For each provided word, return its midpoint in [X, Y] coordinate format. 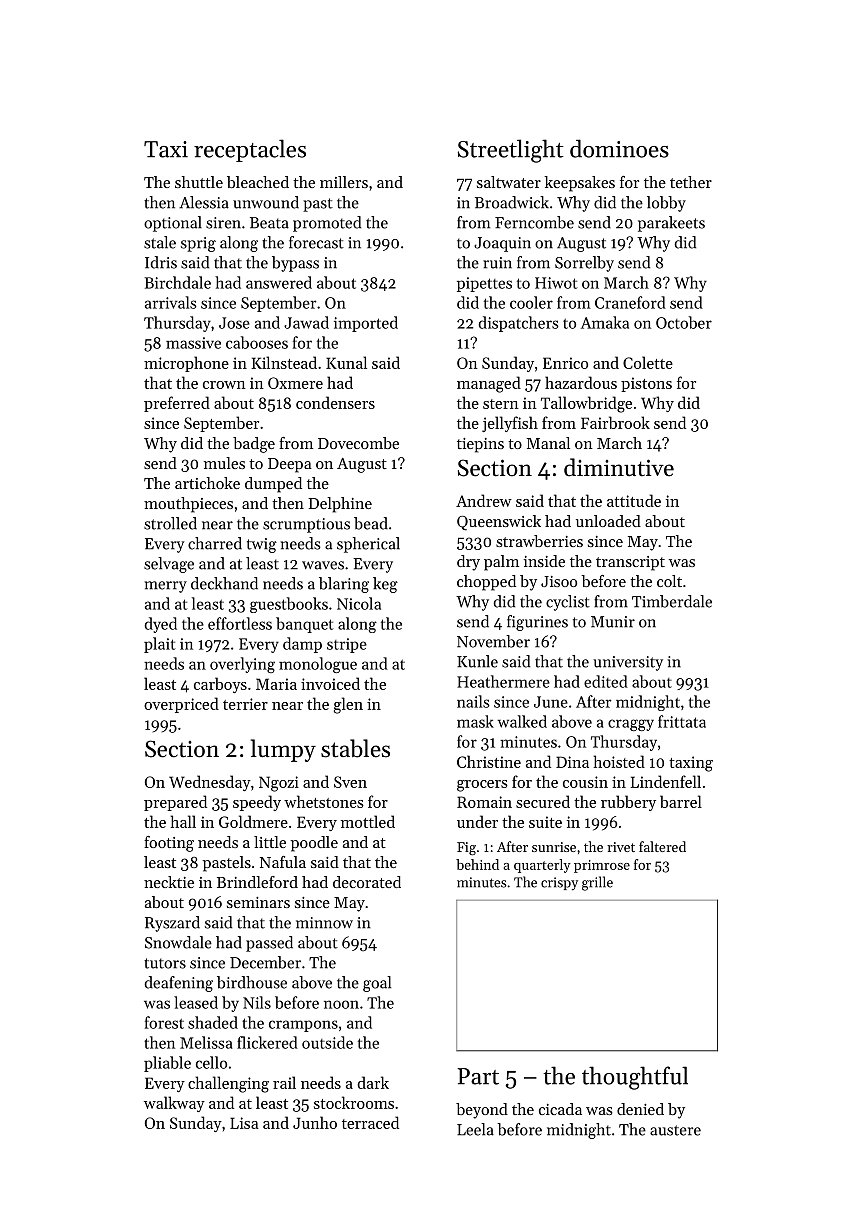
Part [478, 1076]
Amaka [605, 322]
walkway [174, 1104]
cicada [560, 1109]
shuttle [199, 182]
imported [366, 324]
